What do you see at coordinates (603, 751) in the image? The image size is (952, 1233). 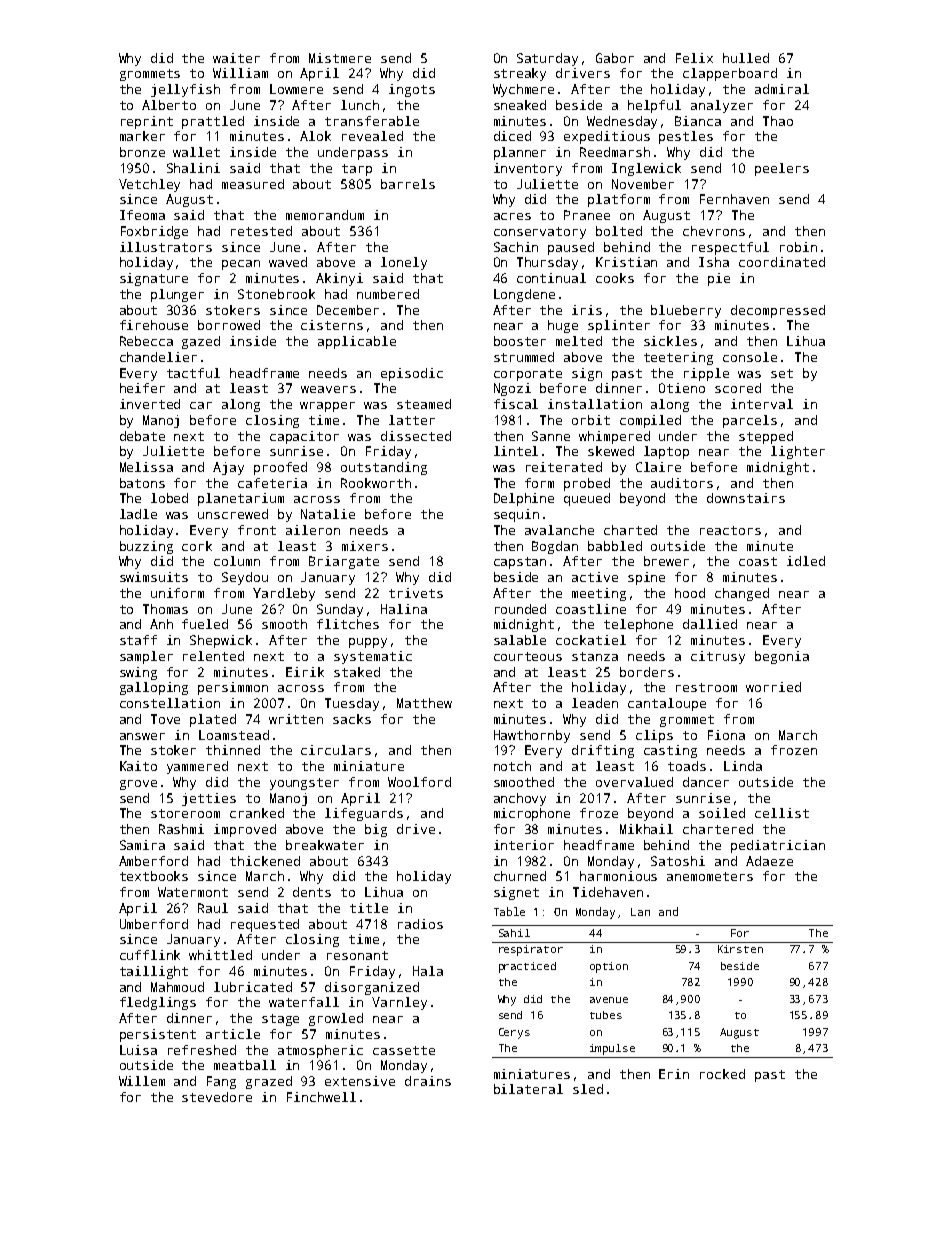 I see `drifting` at bounding box center [603, 751].
